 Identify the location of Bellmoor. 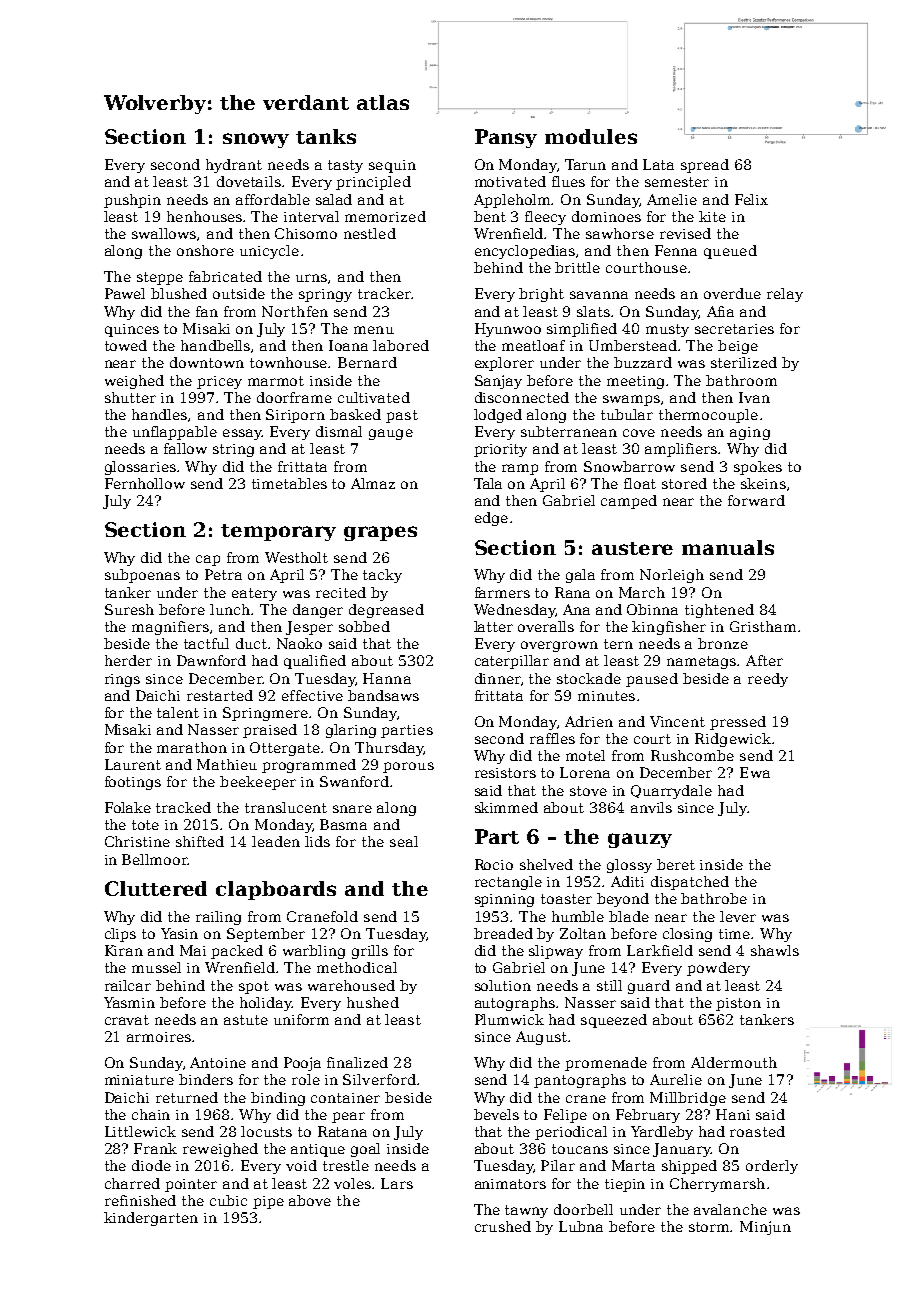
(155, 859).
